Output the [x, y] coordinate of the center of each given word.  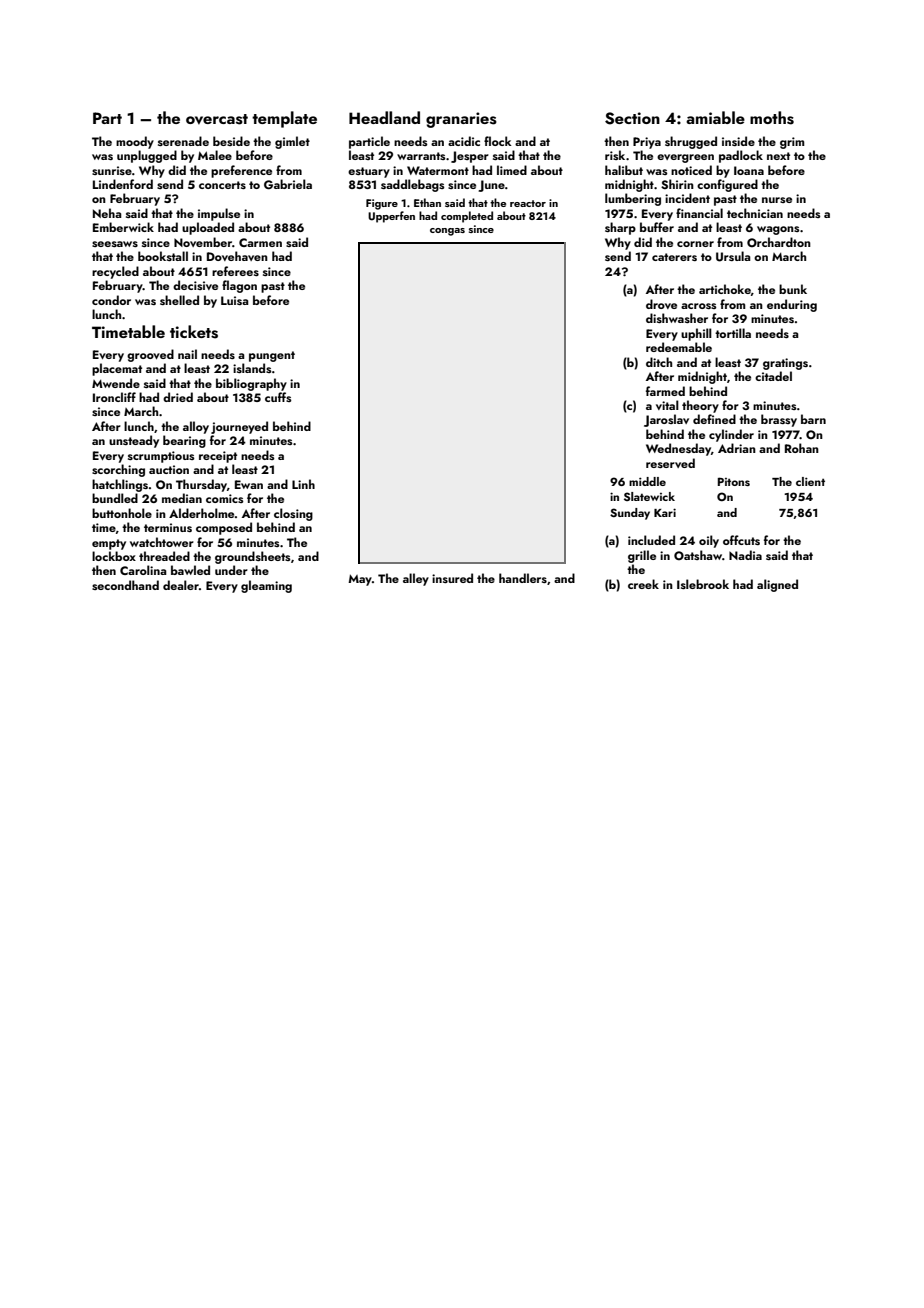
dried [178, 397]
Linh [303, 484]
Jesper [470, 157]
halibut [624, 170]
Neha [107, 213]
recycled [115, 272]
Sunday [630, 514]
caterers [674, 257]
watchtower [162, 542]
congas [447, 232]
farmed [665, 391]
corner [695, 244]
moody [135, 142]
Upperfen [391, 217]
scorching [118, 470]
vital [667, 405]
